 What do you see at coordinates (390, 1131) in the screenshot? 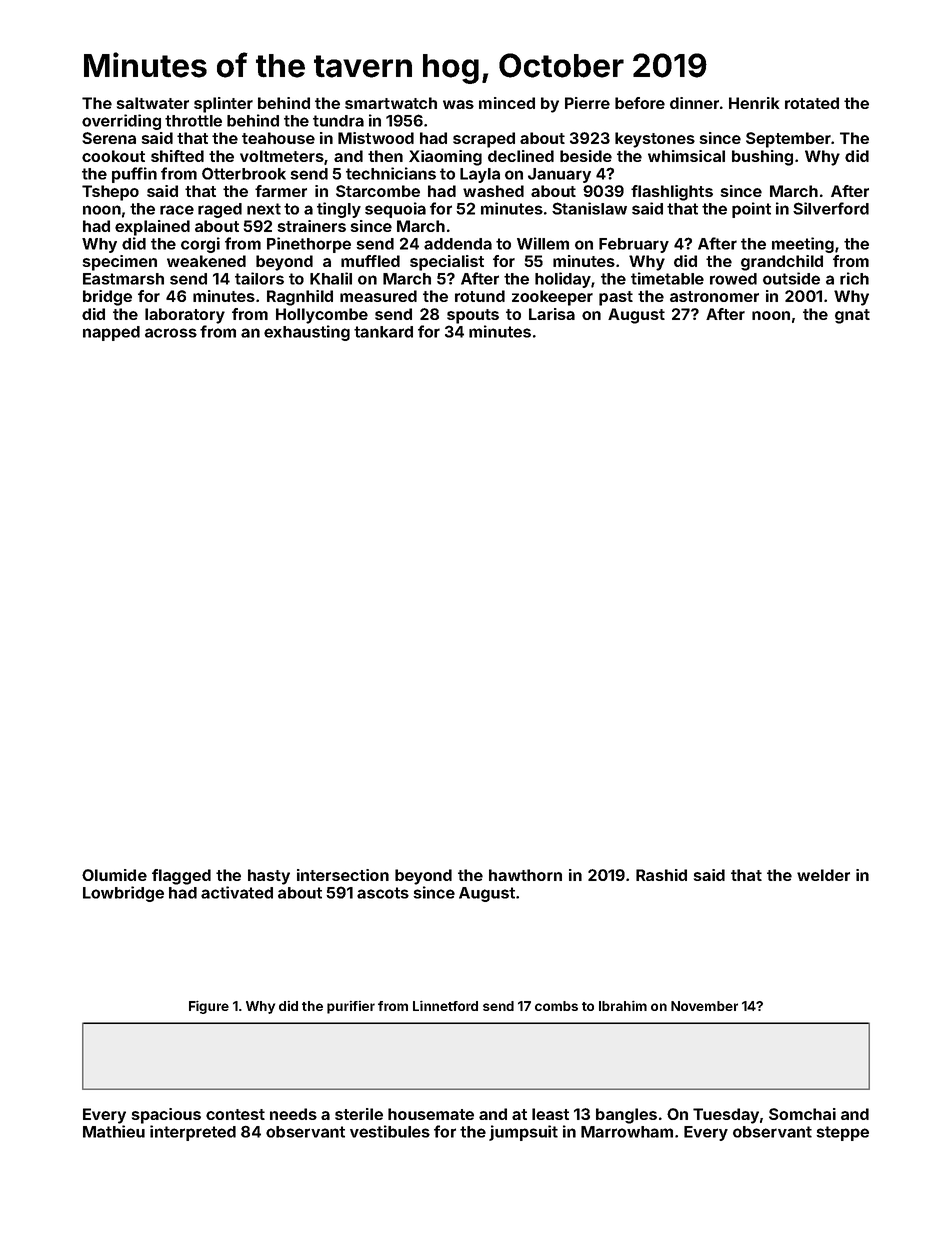
I see `vestibules` at bounding box center [390, 1131].
